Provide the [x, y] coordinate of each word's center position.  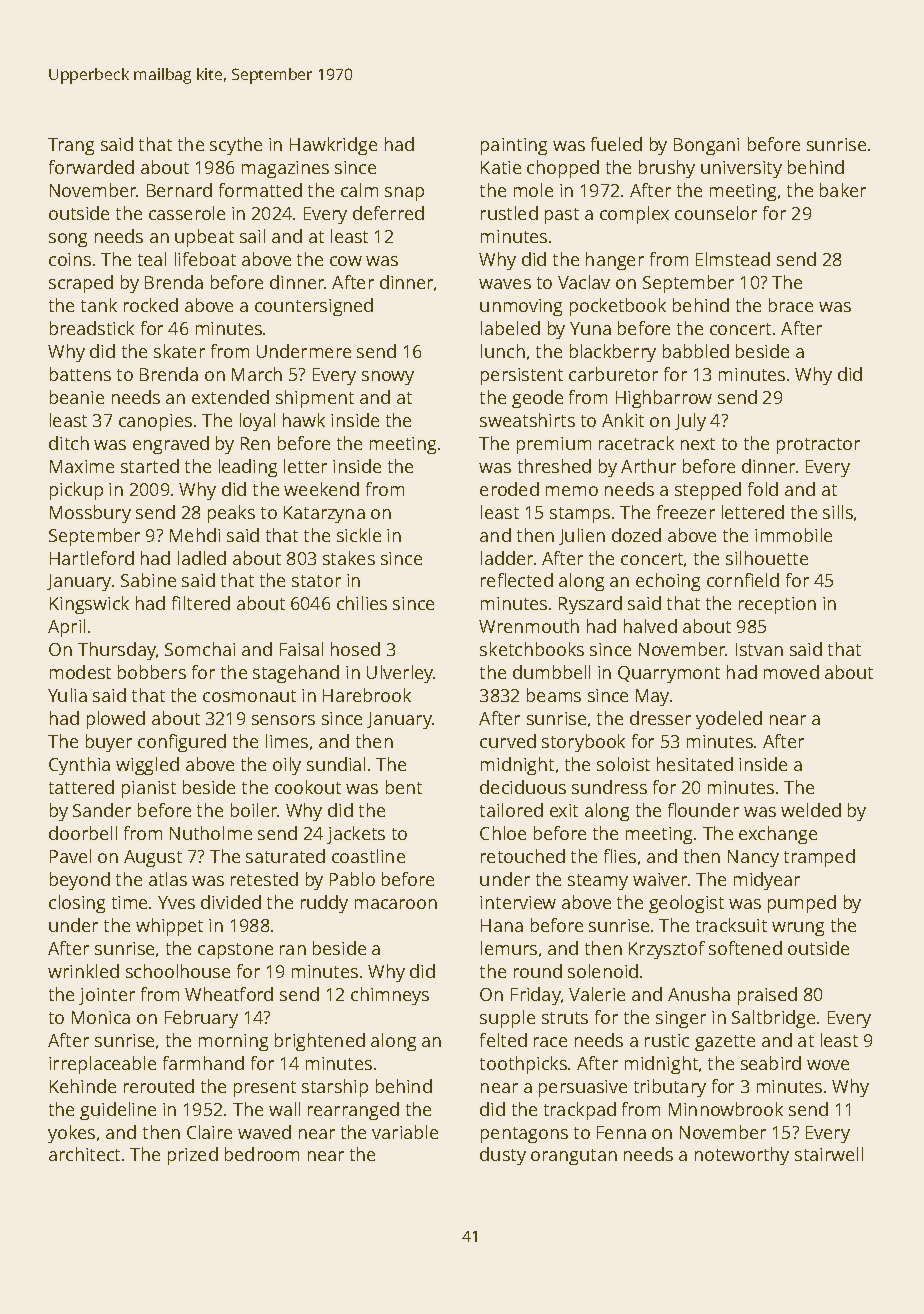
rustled [509, 213]
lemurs [509, 948]
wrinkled [83, 971]
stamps [580, 515]
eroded [509, 489]
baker [843, 190]
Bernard [179, 190]
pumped [802, 904]
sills [838, 512]
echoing [668, 582]
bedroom [262, 1154]
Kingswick [89, 605]
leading [248, 468]
